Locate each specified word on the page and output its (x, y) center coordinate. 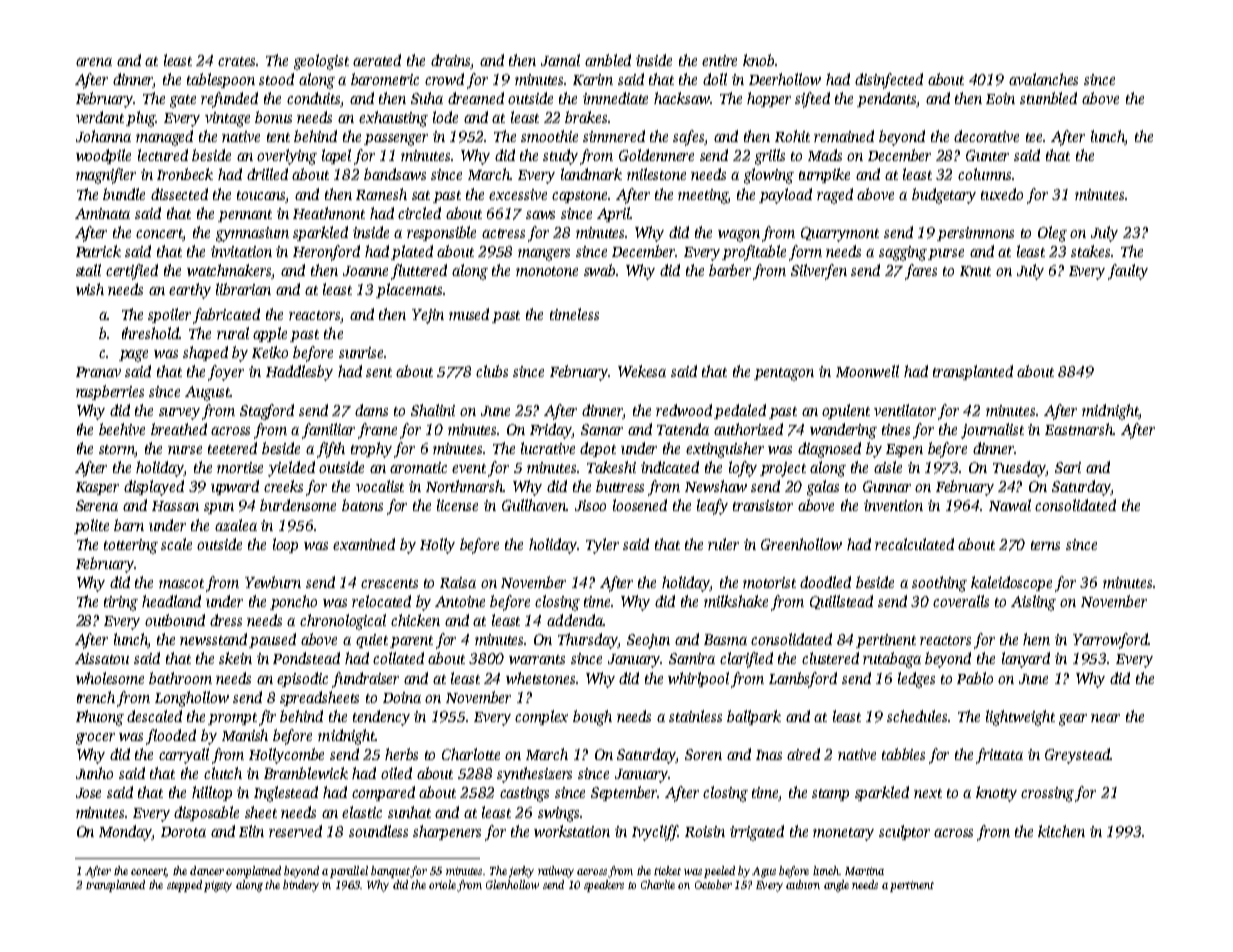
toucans (261, 195)
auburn (803, 884)
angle (836, 886)
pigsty (218, 886)
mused (469, 314)
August (208, 393)
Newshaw (716, 486)
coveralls (961, 601)
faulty (1128, 272)
